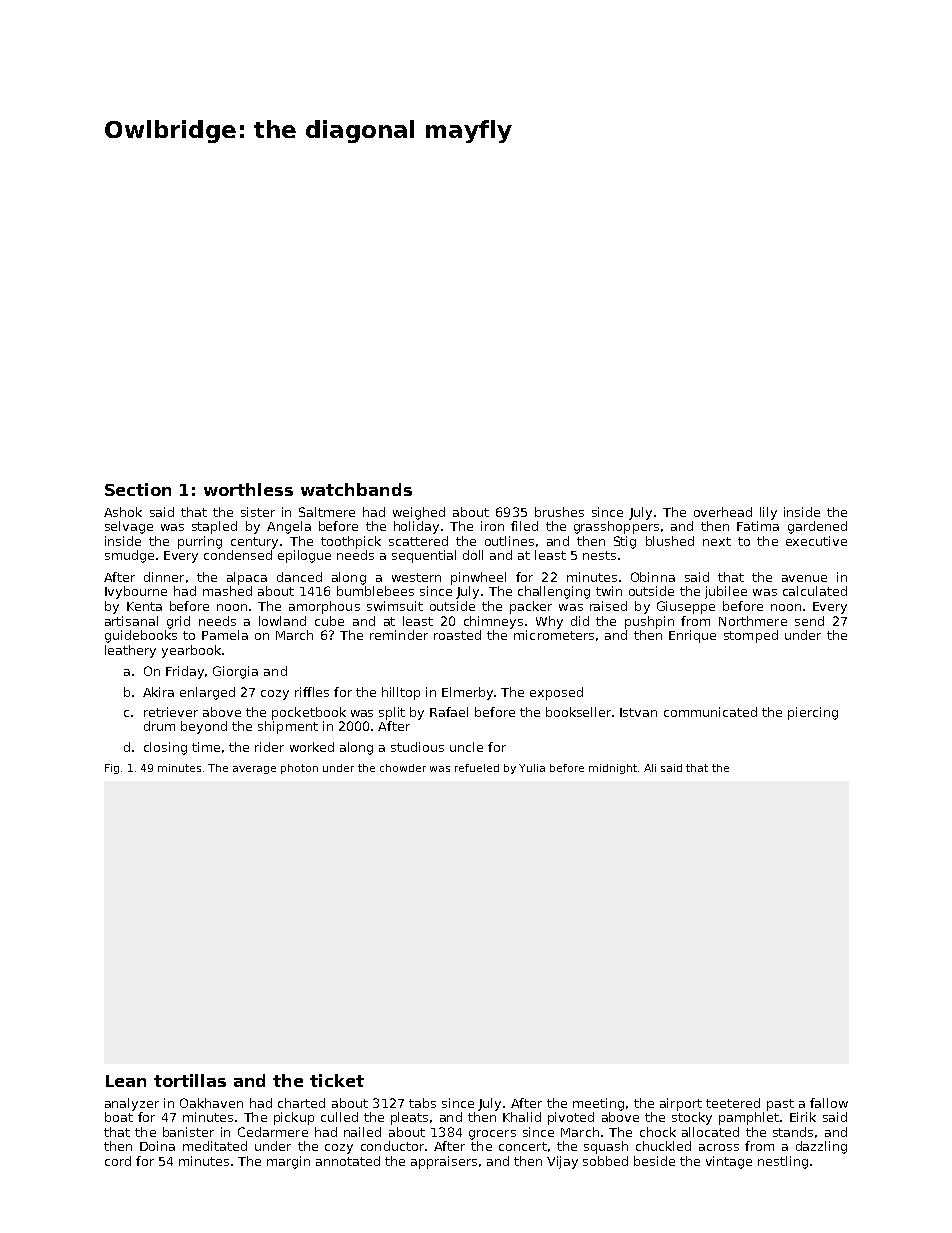 The height and width of the image is (1233, 952). Describe the element at coordinates (783, 1162) in the image. I see `nestling` at that location.
